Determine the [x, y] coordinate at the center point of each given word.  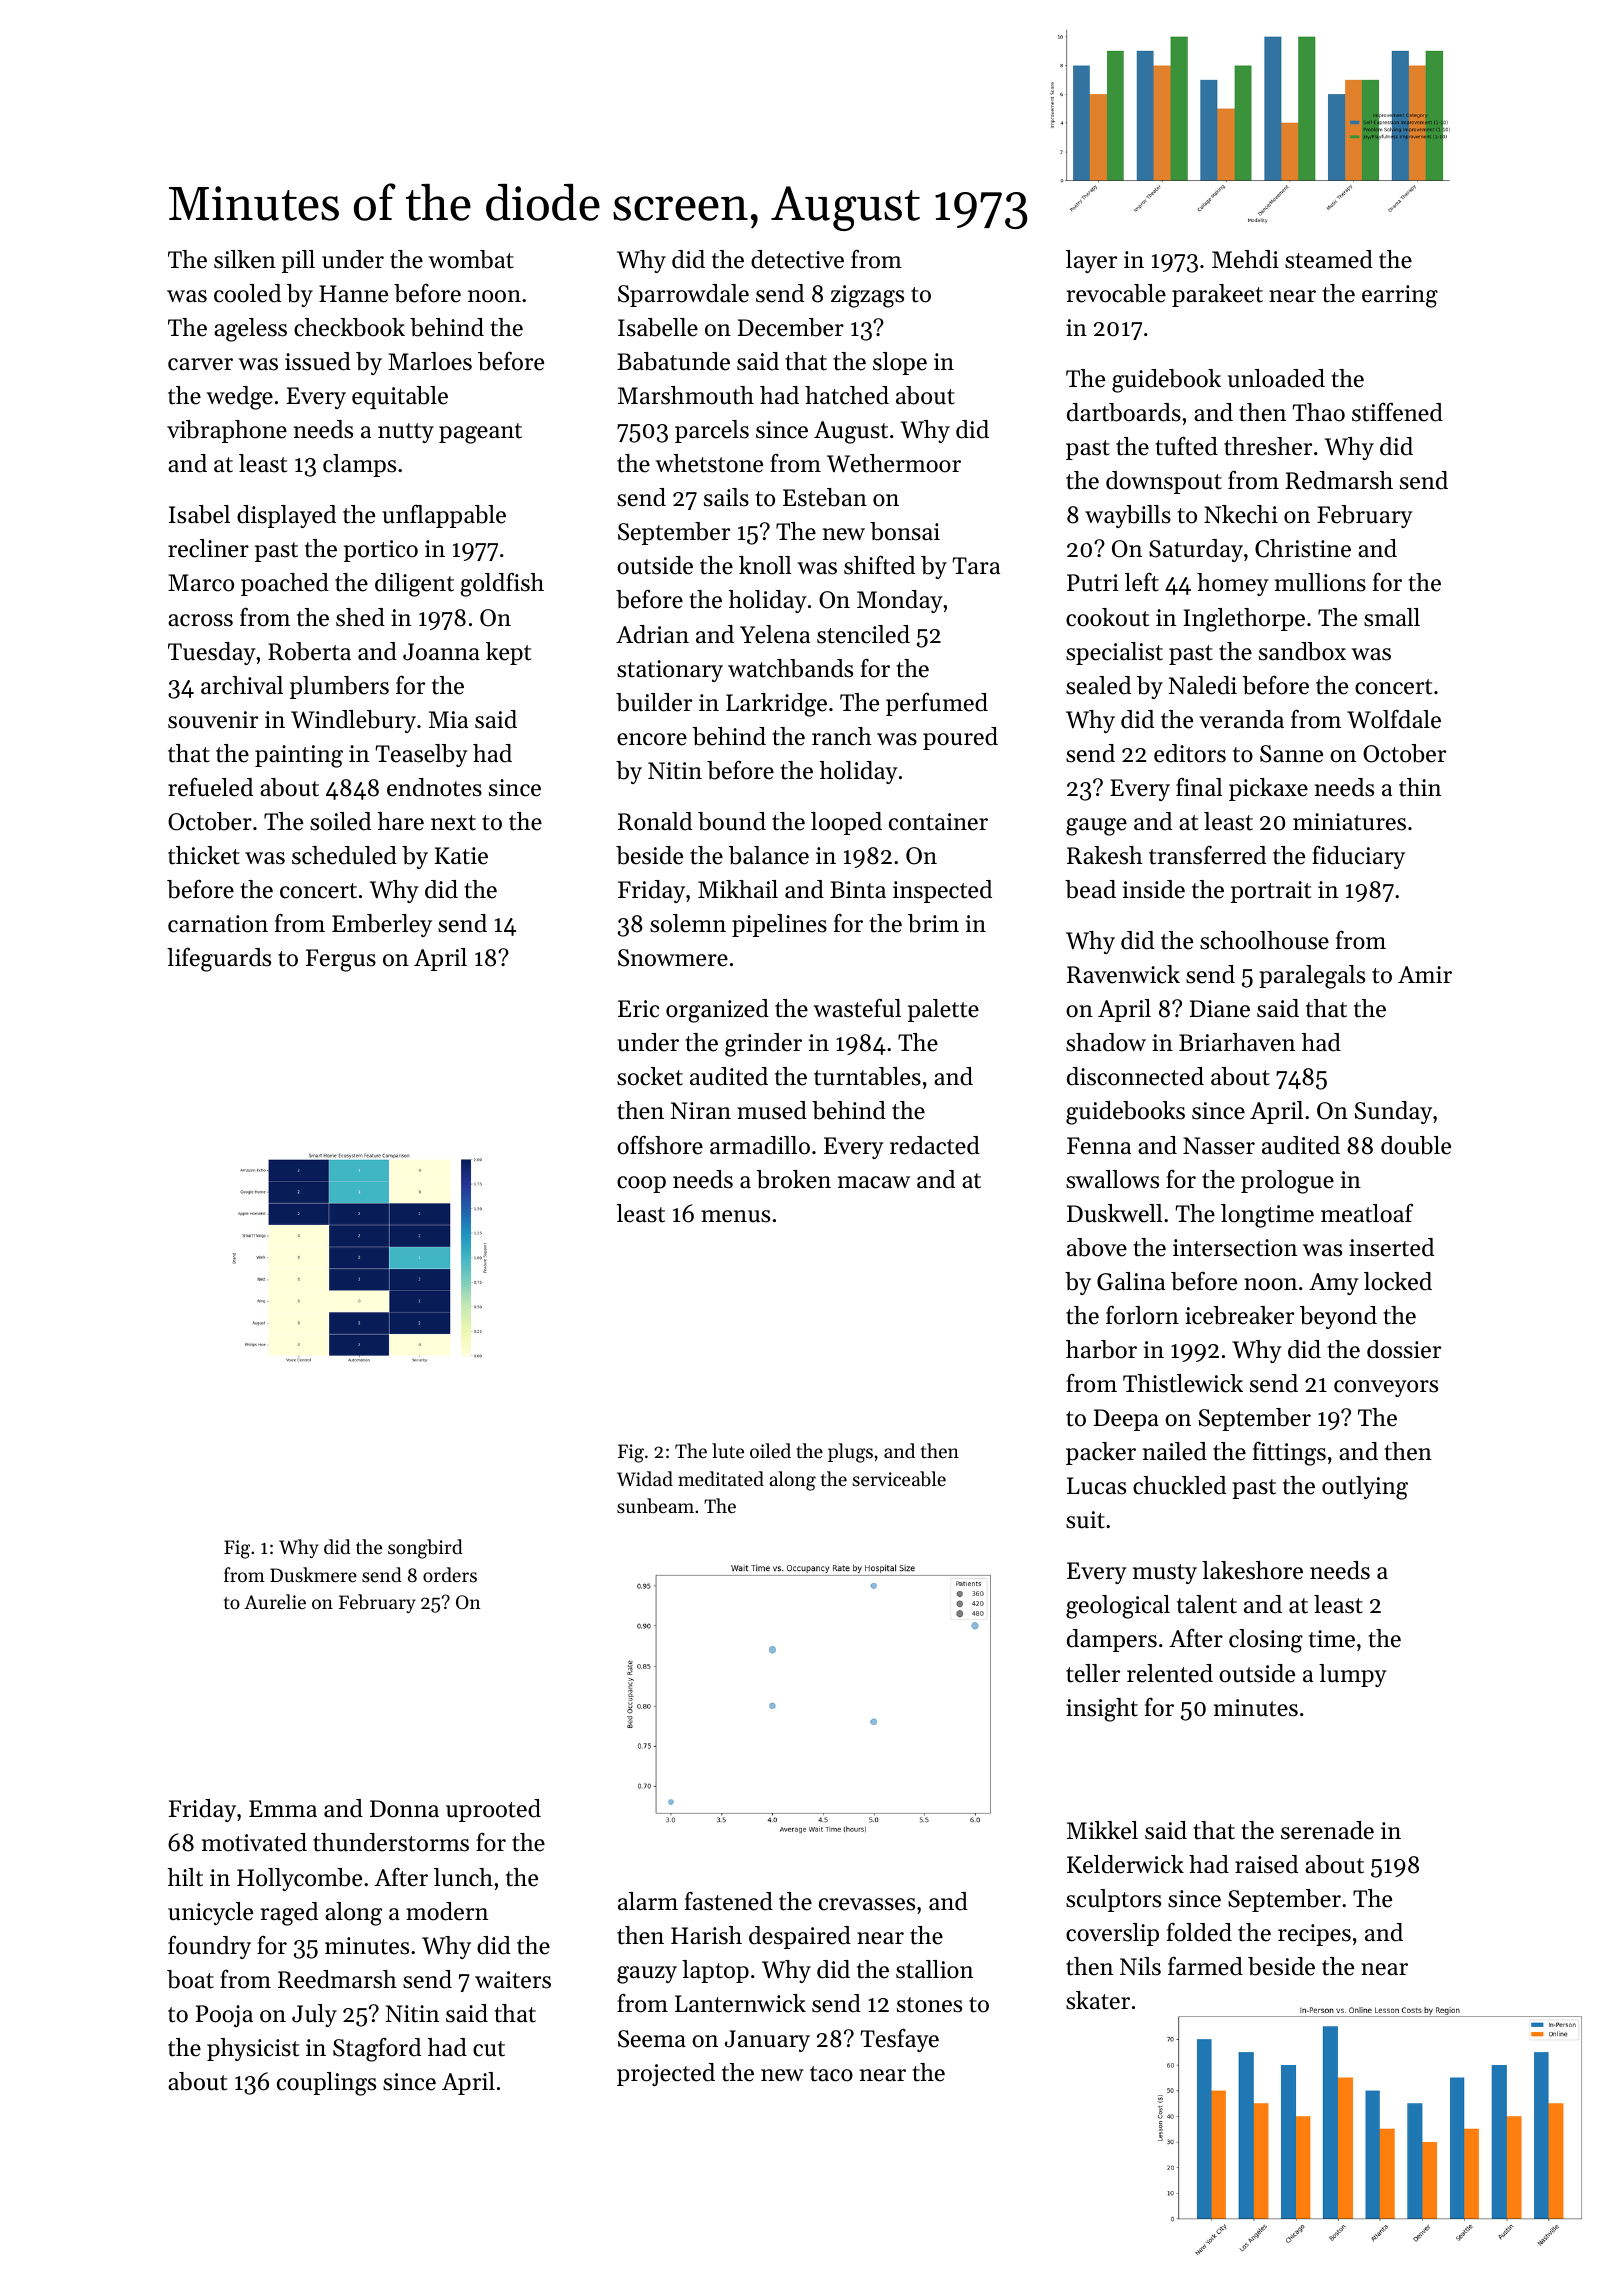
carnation [218, 924]
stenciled [863, 634]
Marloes [430, 361]
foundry [209, 1947]
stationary [670, 671]
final [1199, 787]
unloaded [1276, 378]
